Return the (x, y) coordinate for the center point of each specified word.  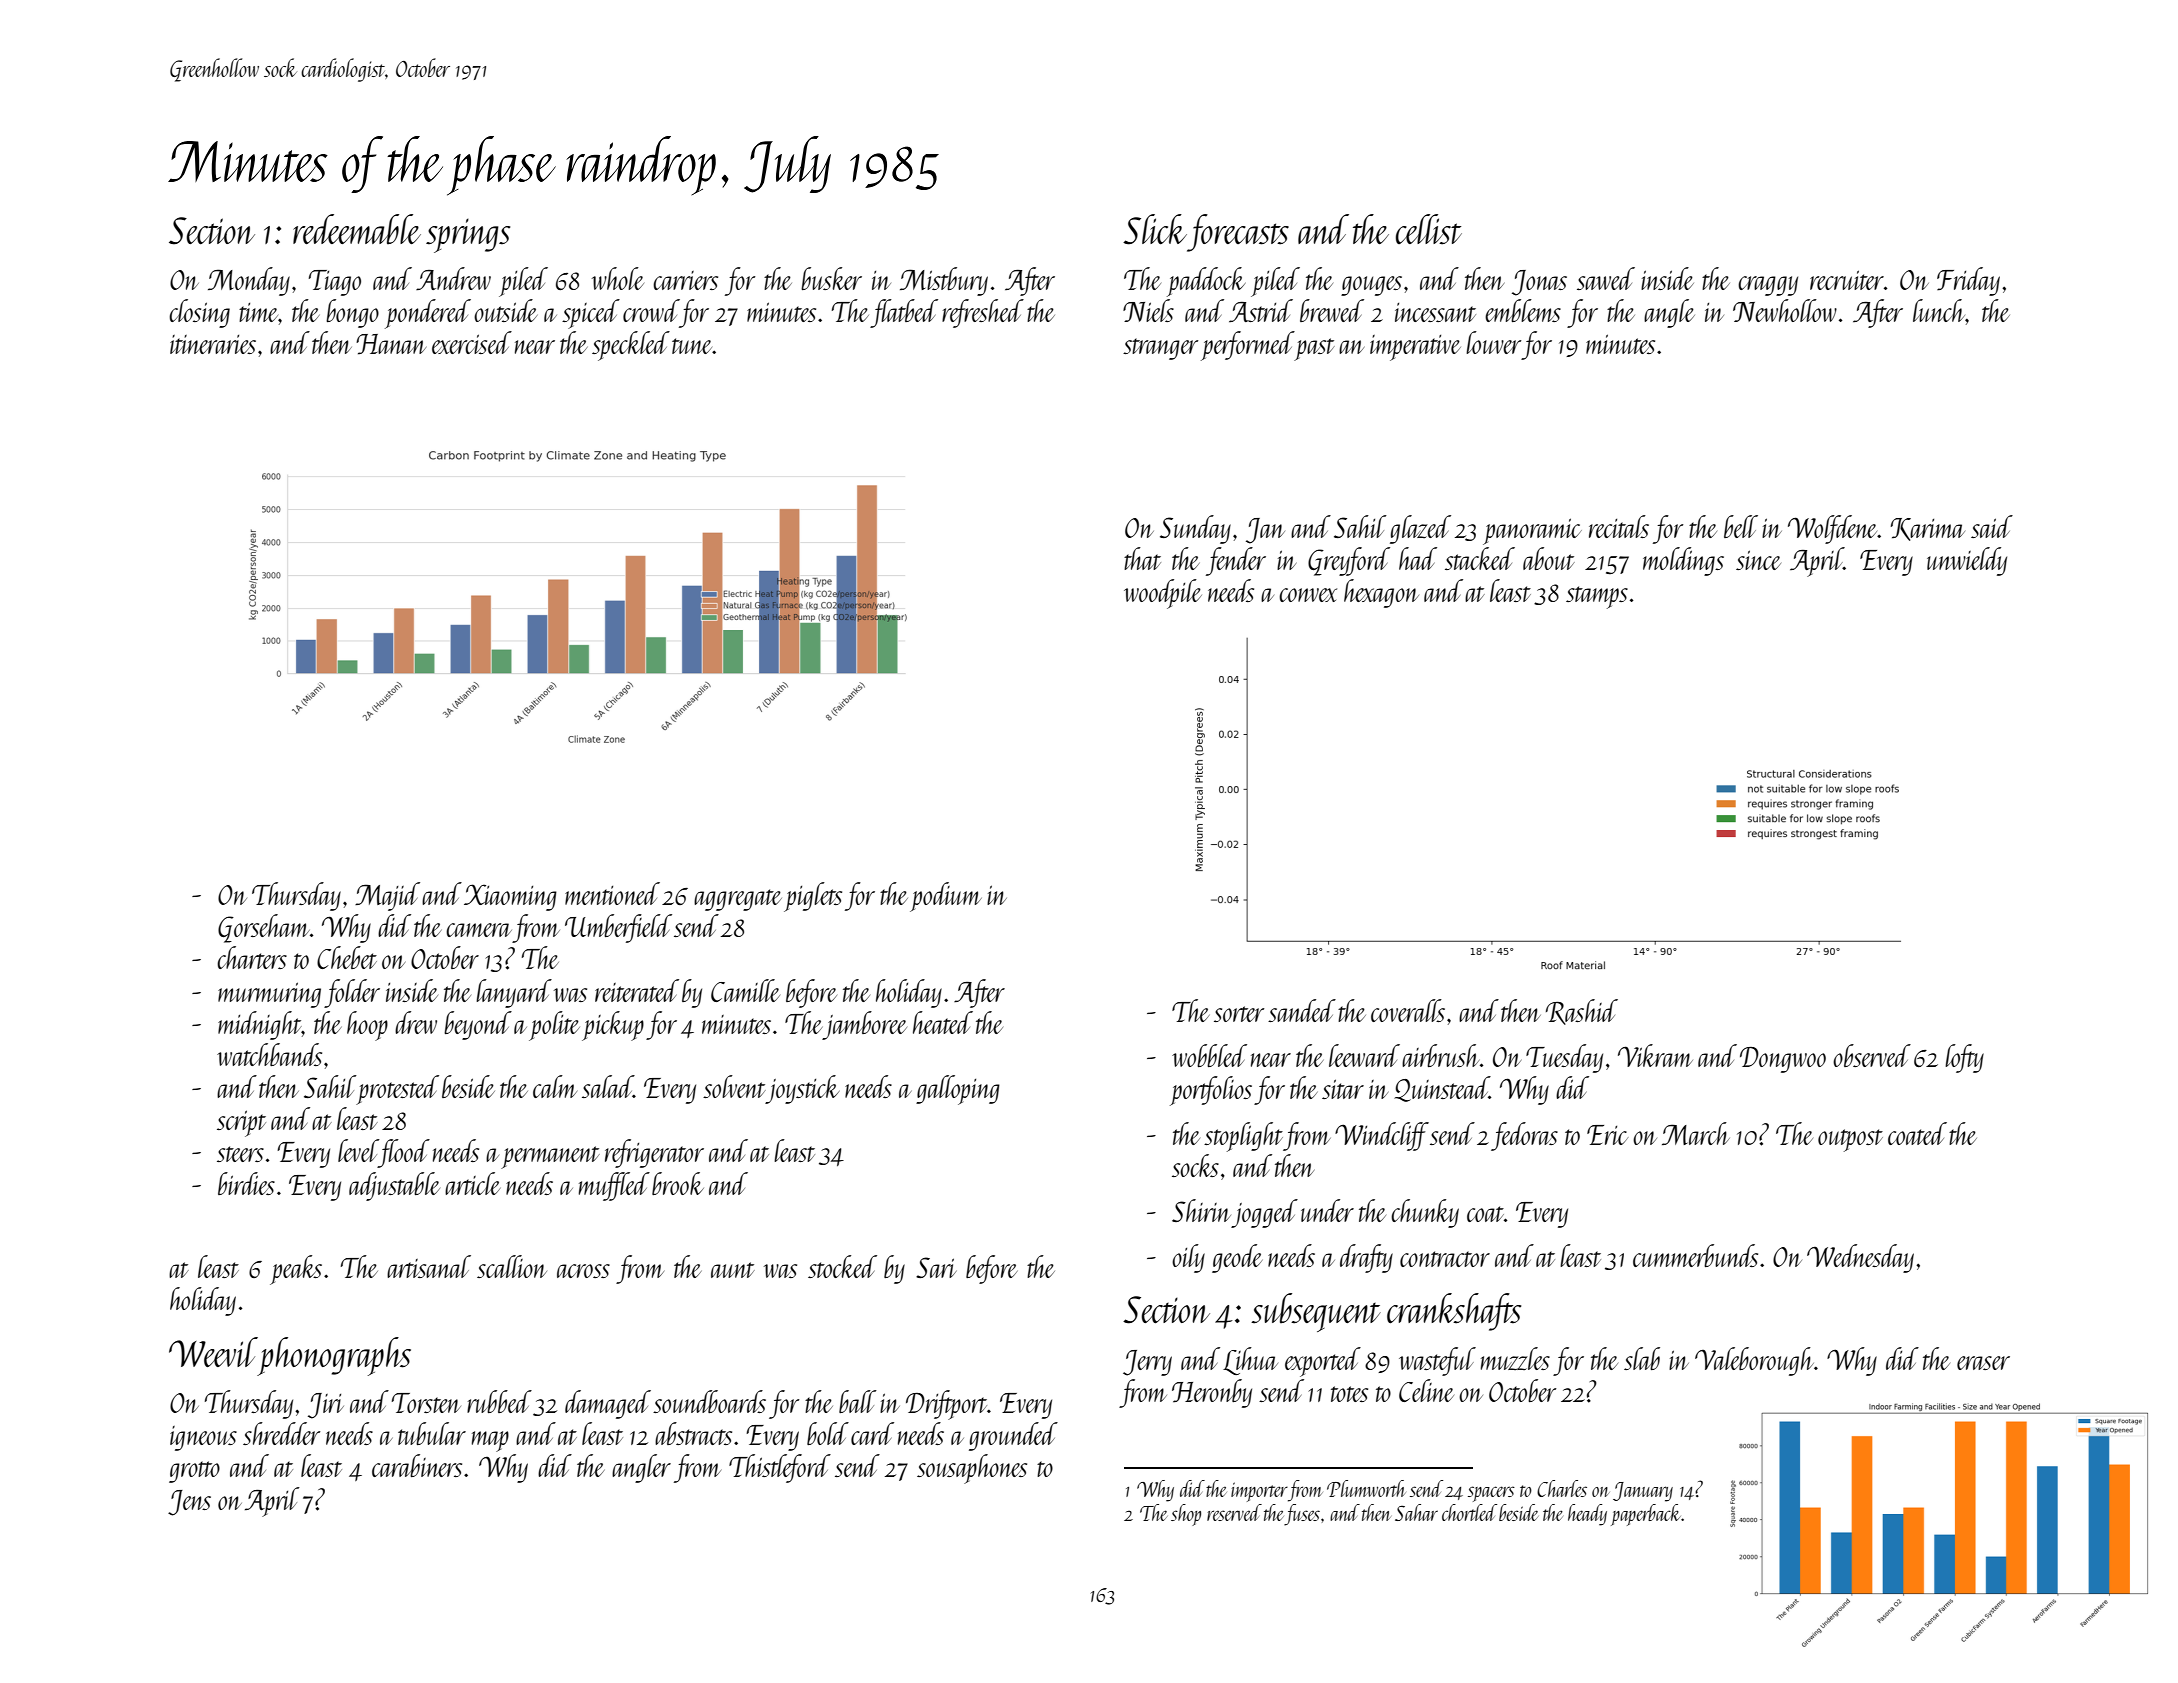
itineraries (213, 344)
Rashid (1582, 1012)
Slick (1155, 229)
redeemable (357, 229)
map (490, 1441)
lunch (1939, 310)
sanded (1302, 1010)
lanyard (514, 993)
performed (1248, 346)
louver (1493, 342)
